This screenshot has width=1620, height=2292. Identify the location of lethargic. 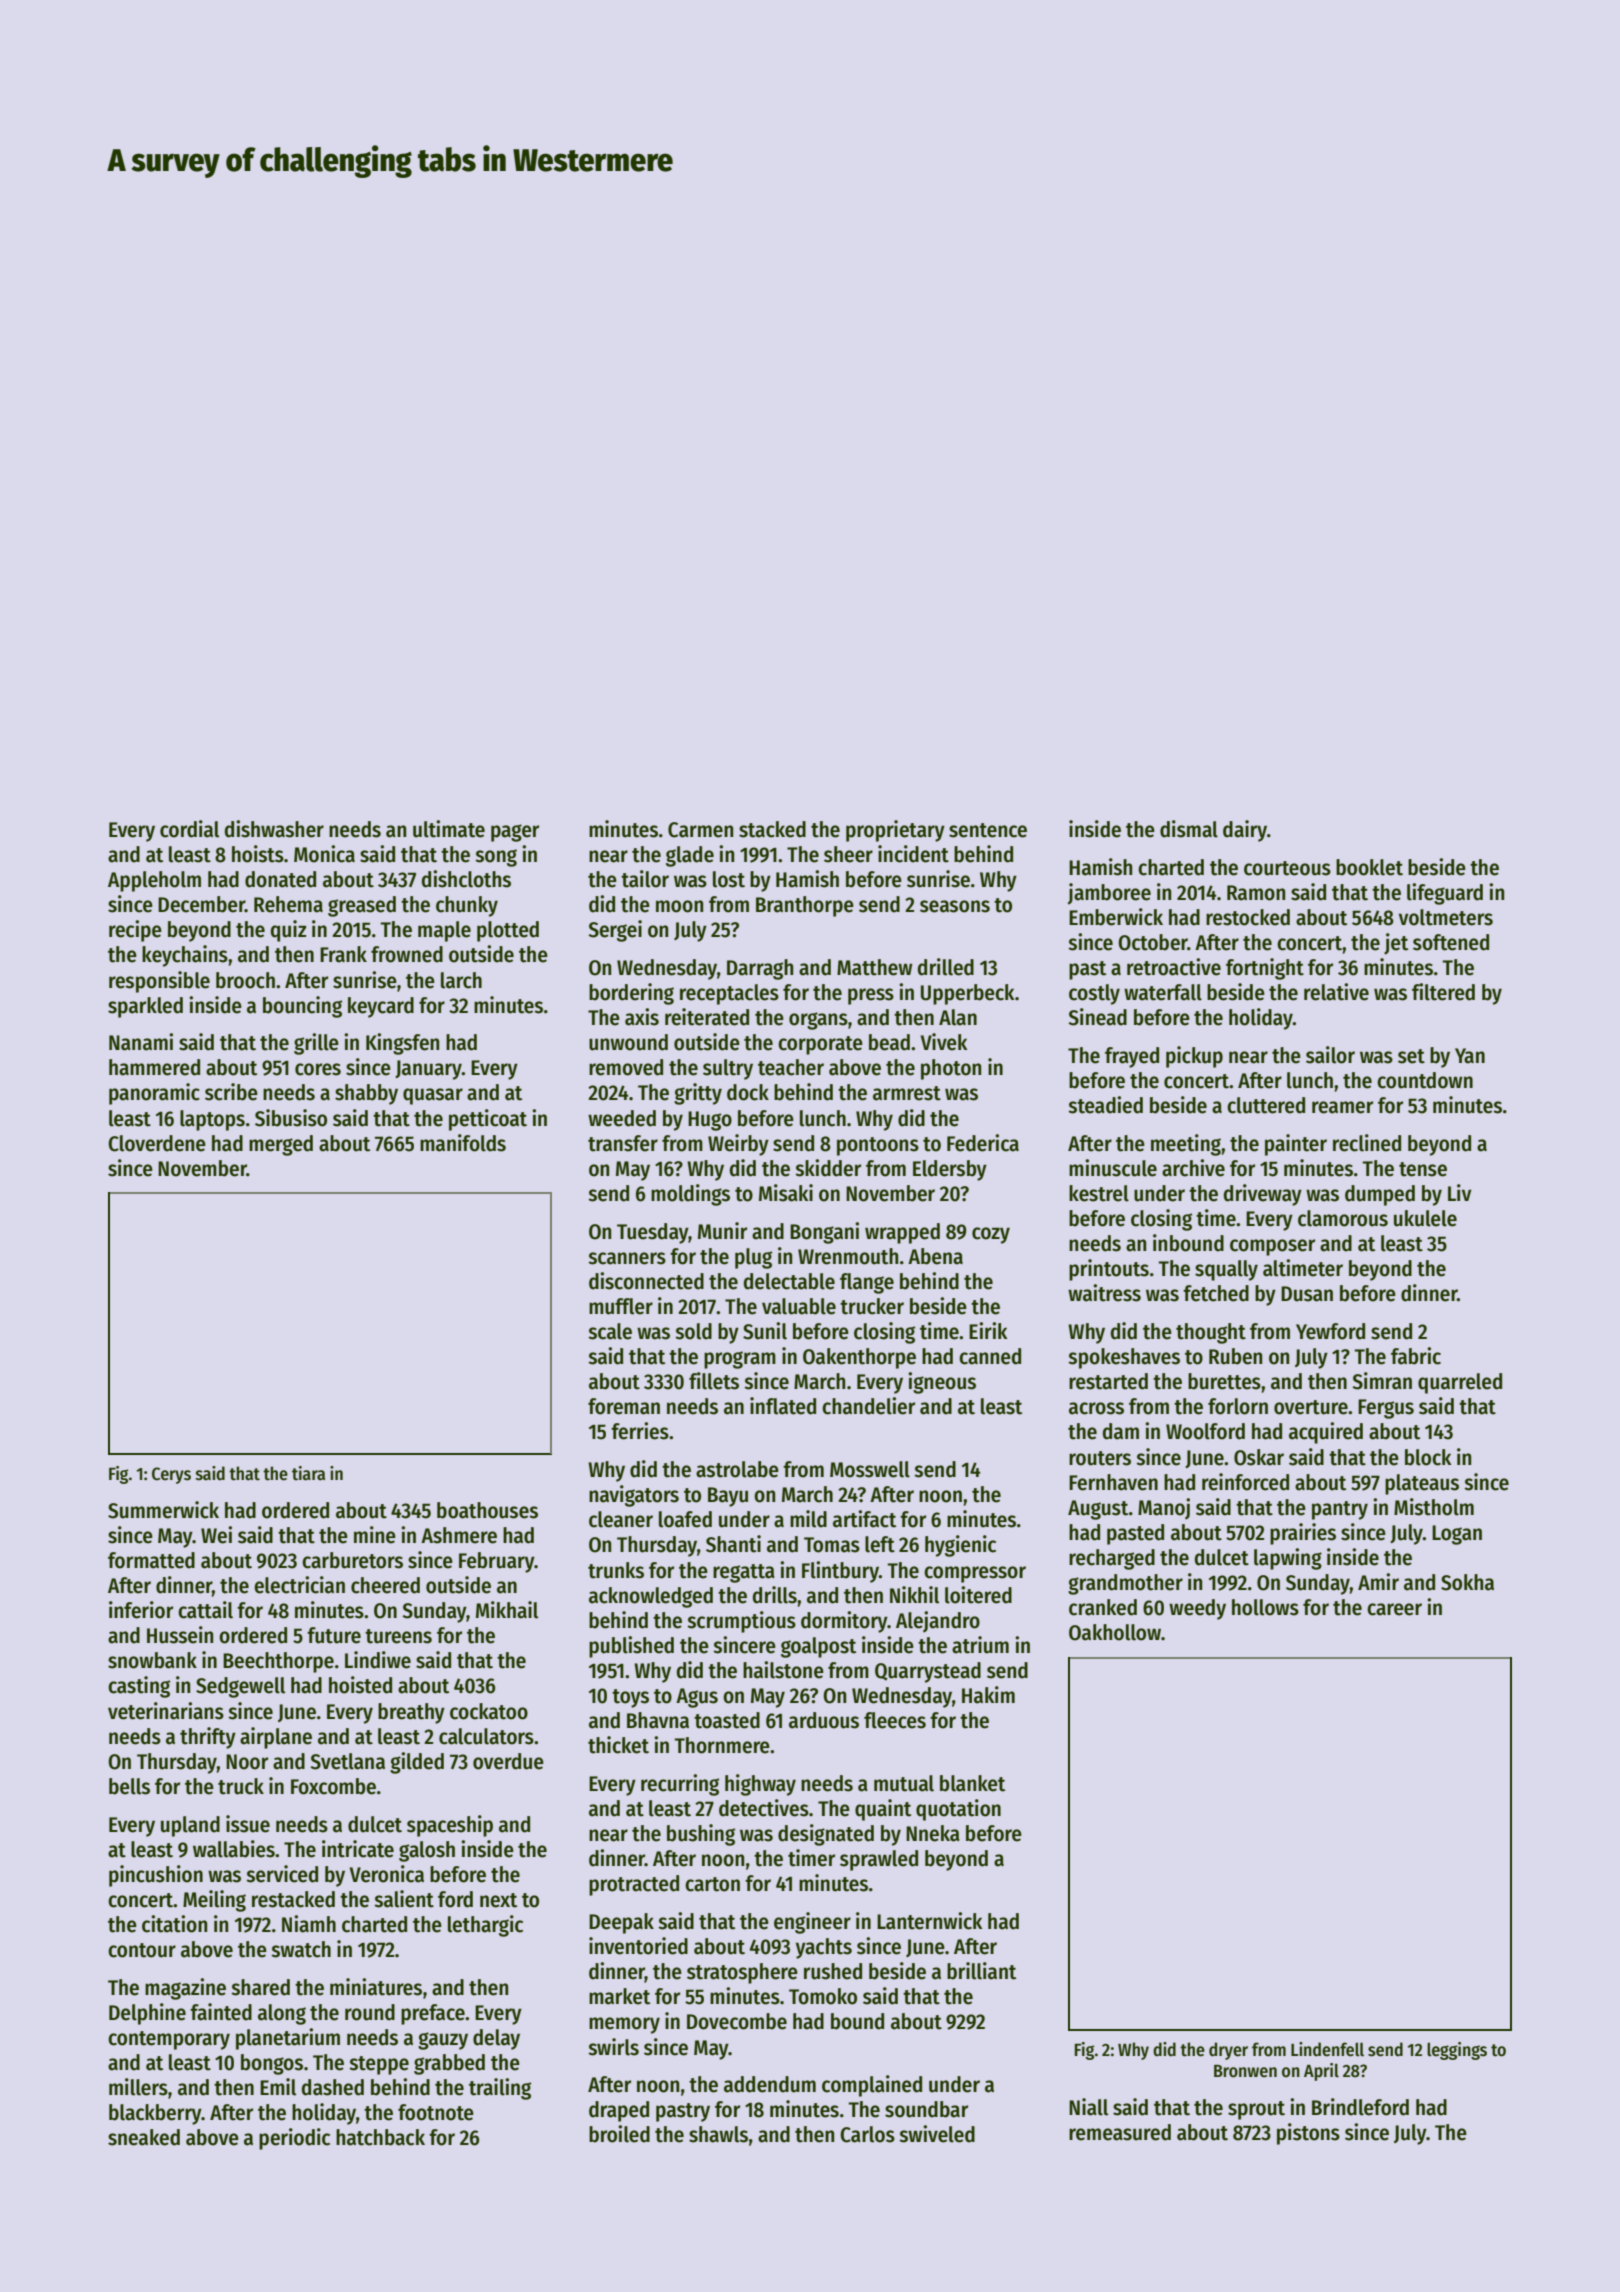
(485, 1926).
